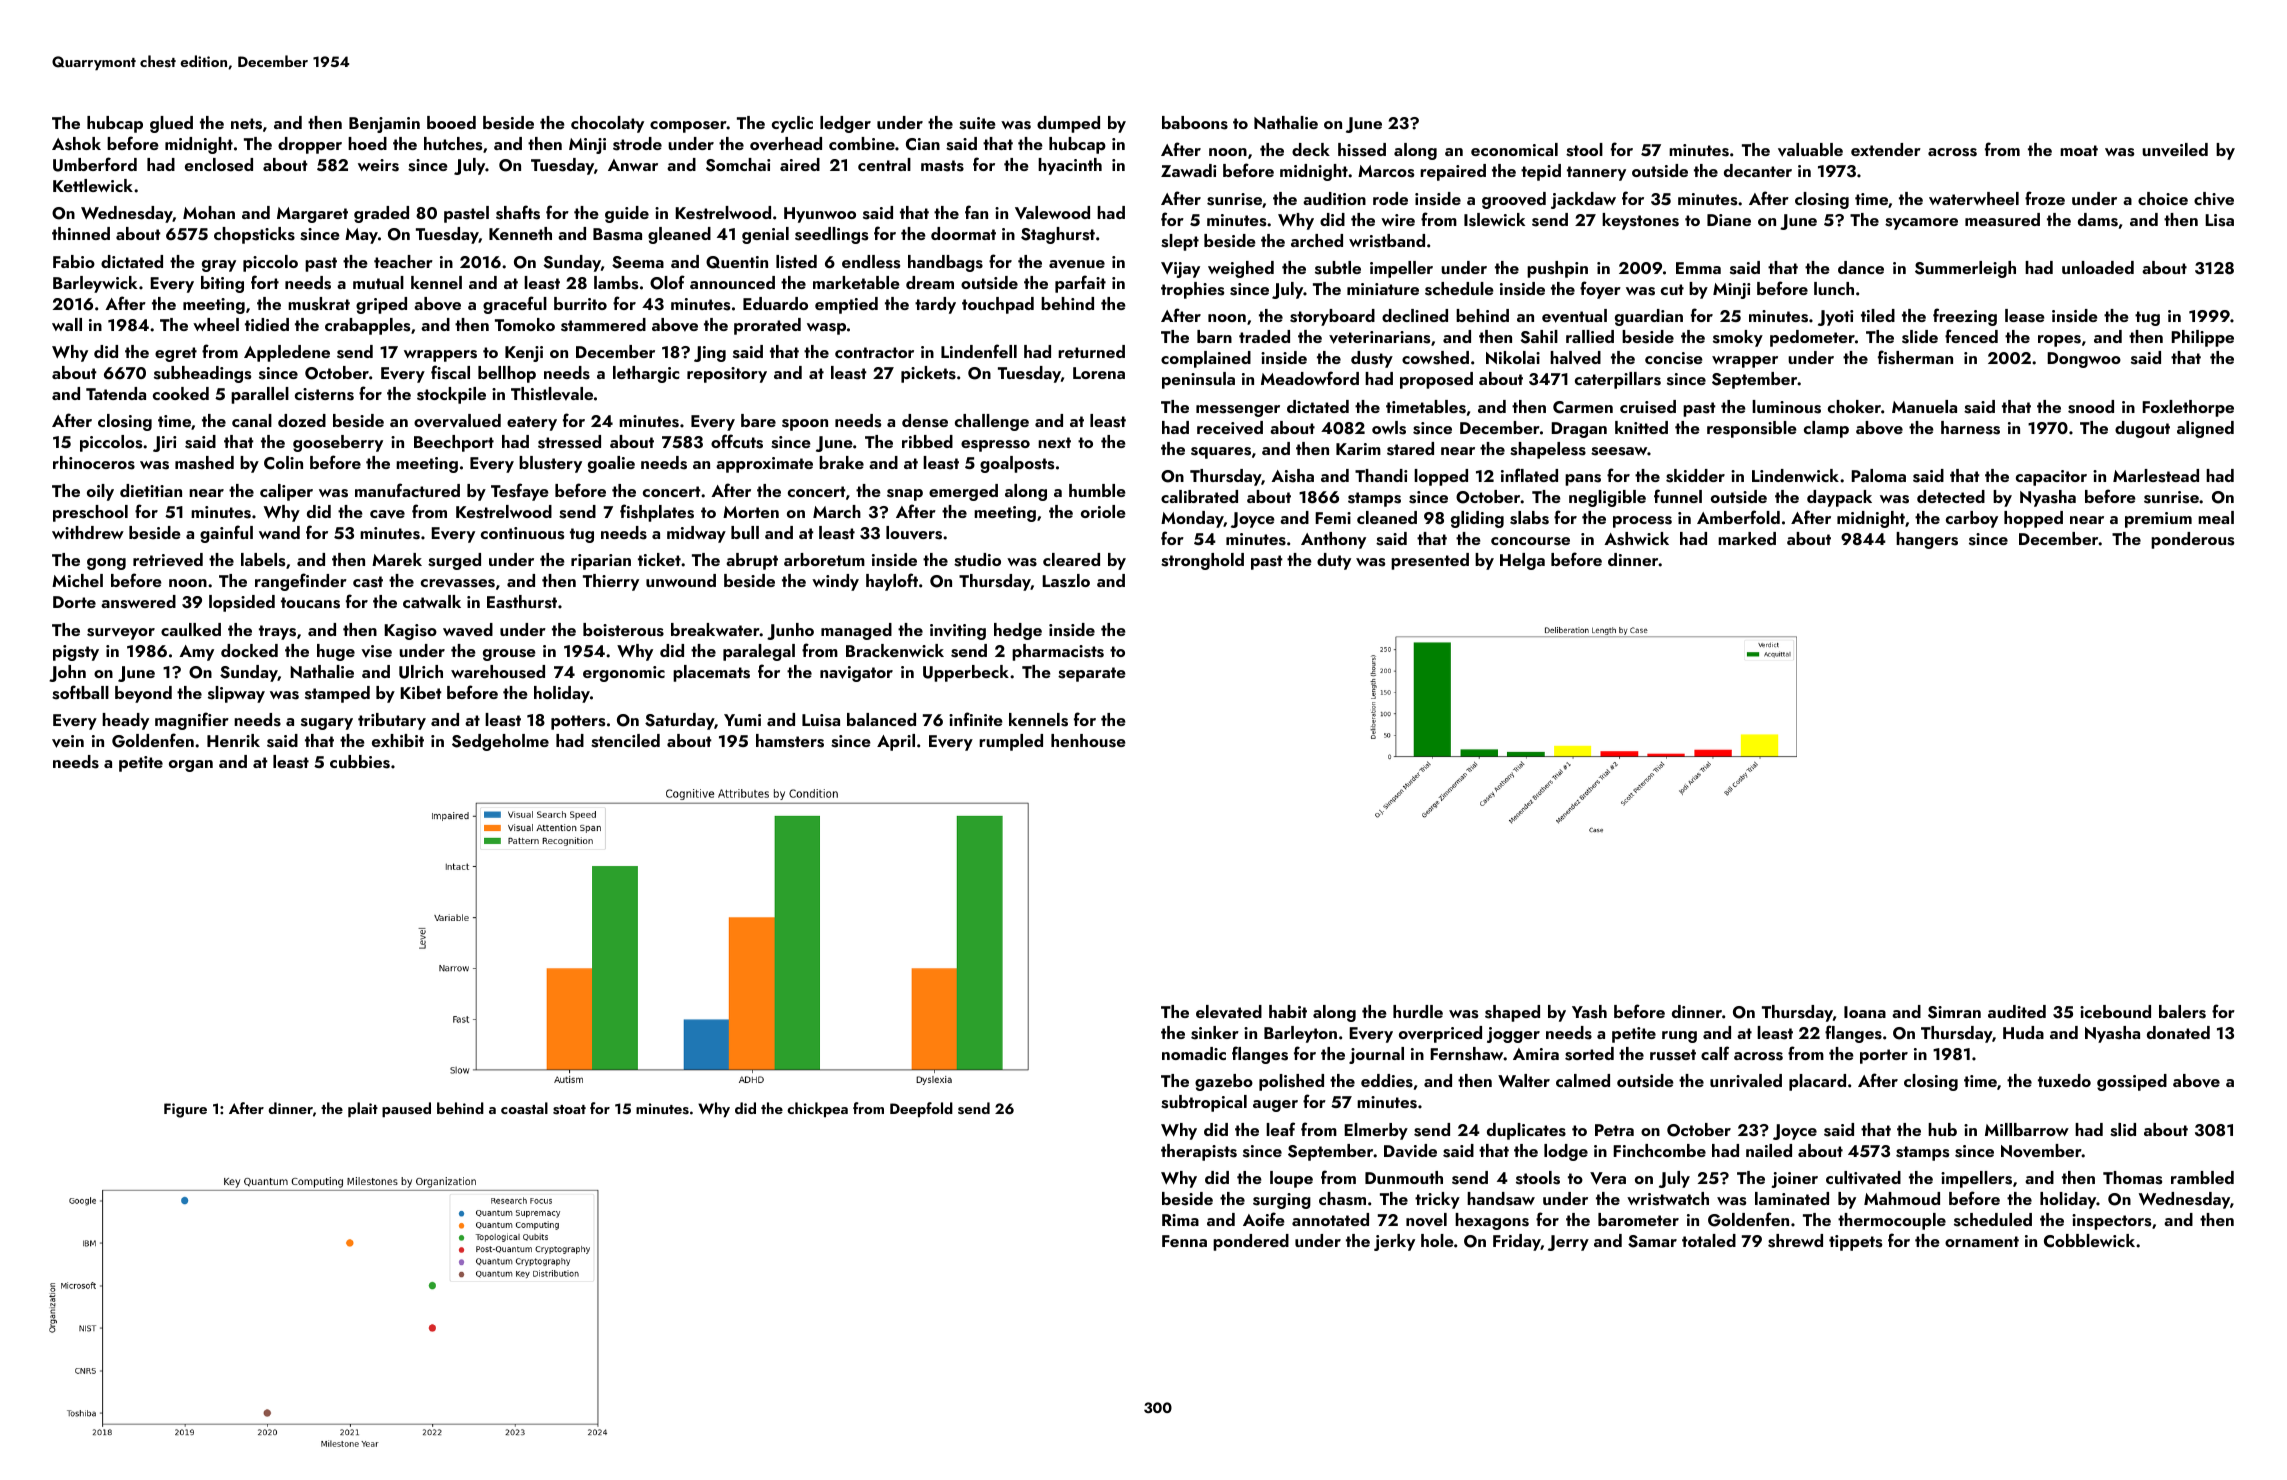  I want to click on Cobblewick, so click(2089, 1241).
